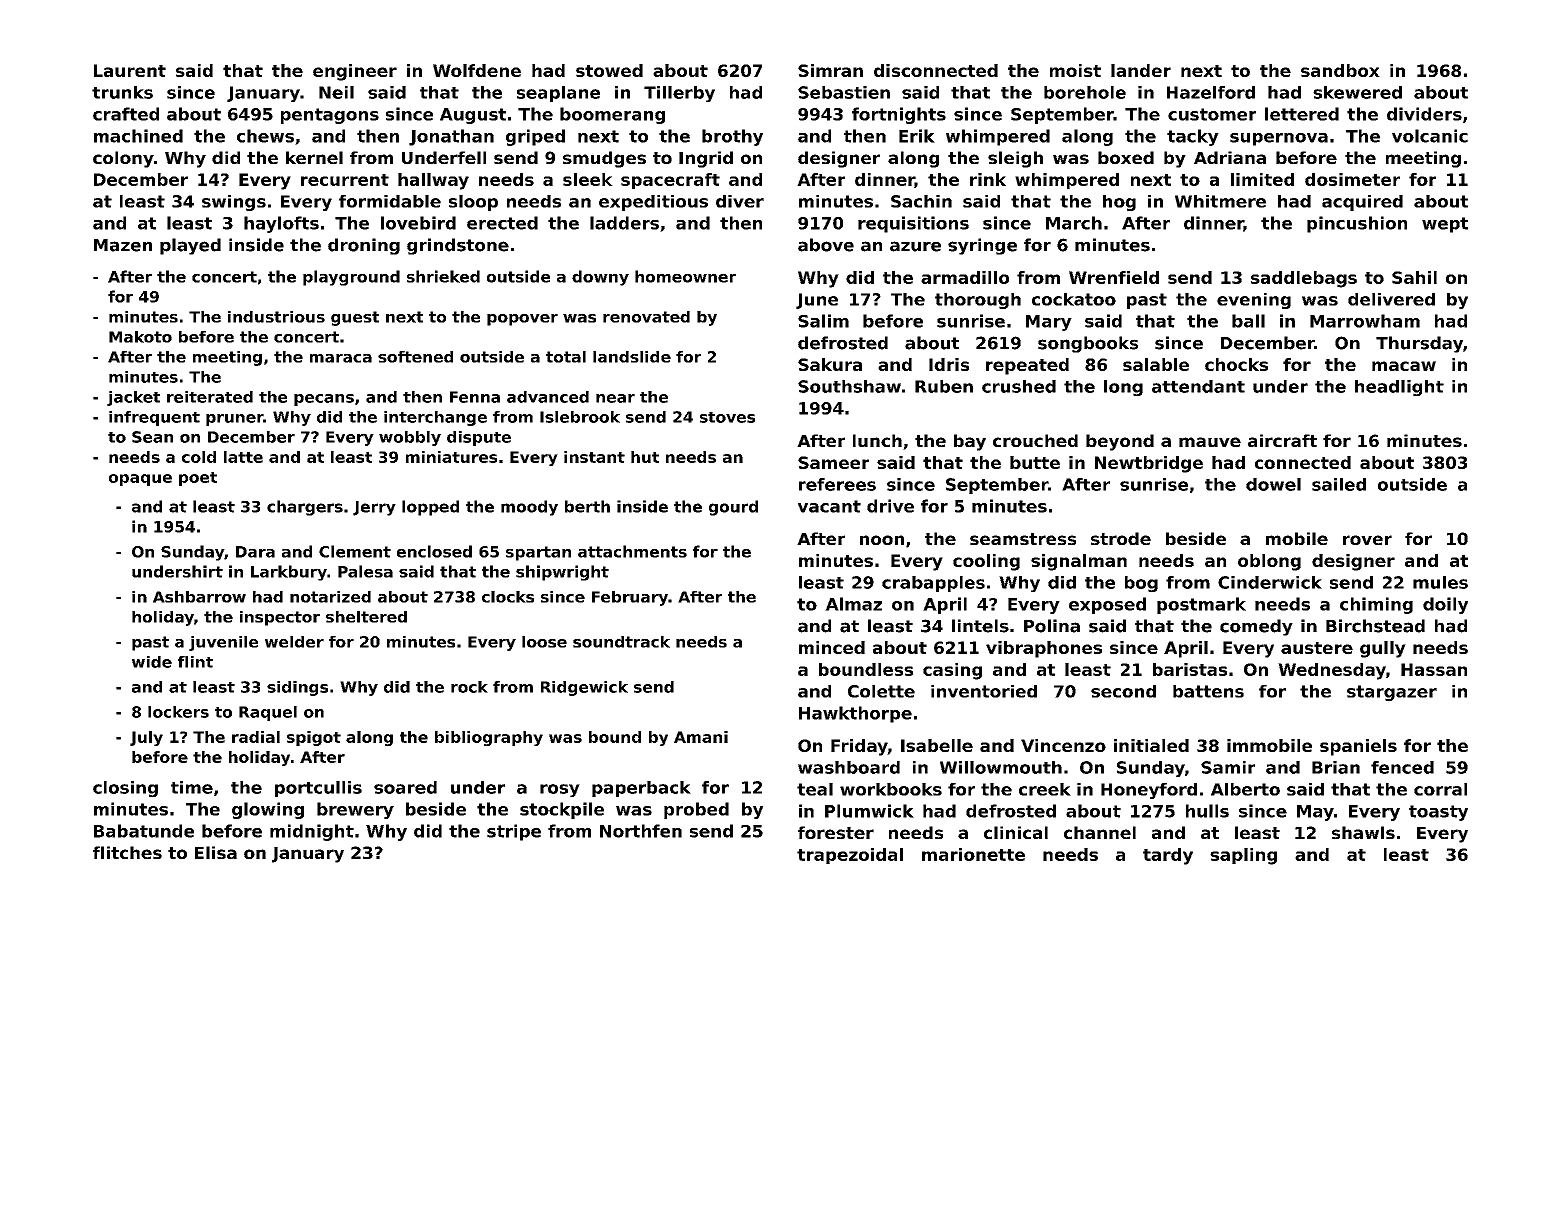  I want to click on rover, so click(1367, 540).
